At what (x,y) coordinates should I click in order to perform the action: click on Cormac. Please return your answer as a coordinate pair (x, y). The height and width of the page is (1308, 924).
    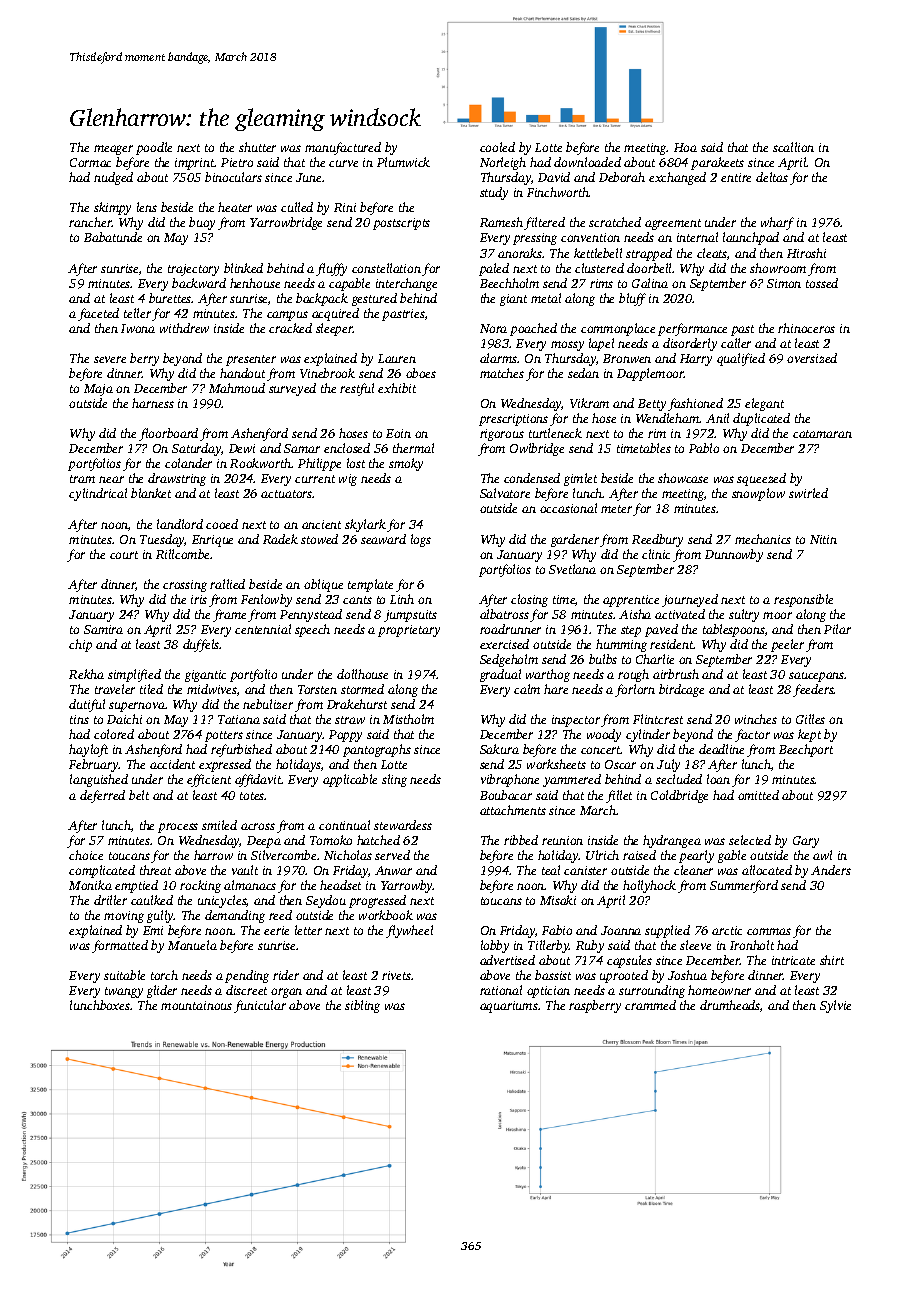
    Looking at the image, I should click on (90, 162).
